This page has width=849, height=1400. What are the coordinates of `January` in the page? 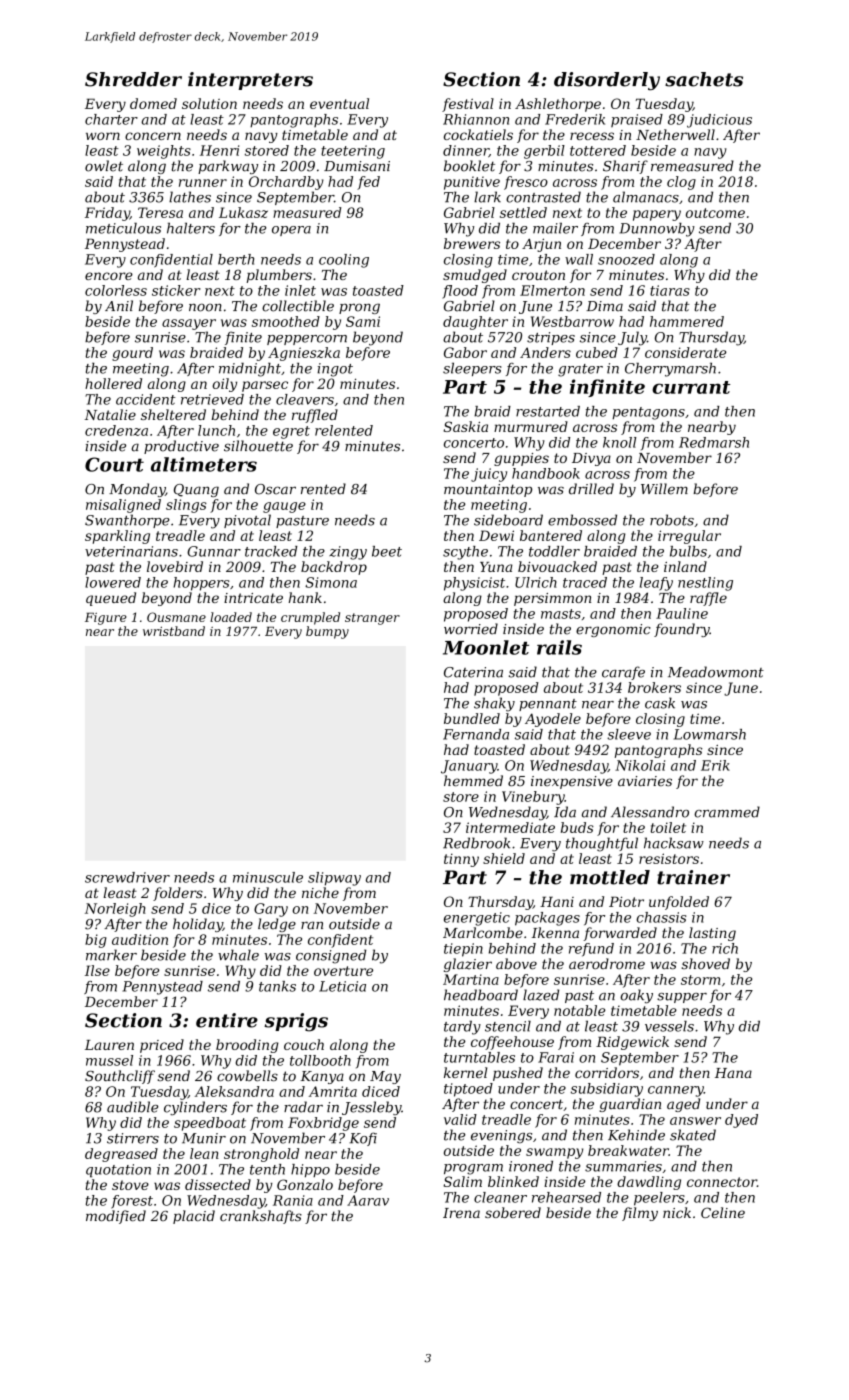 It's located at (469, 767).
